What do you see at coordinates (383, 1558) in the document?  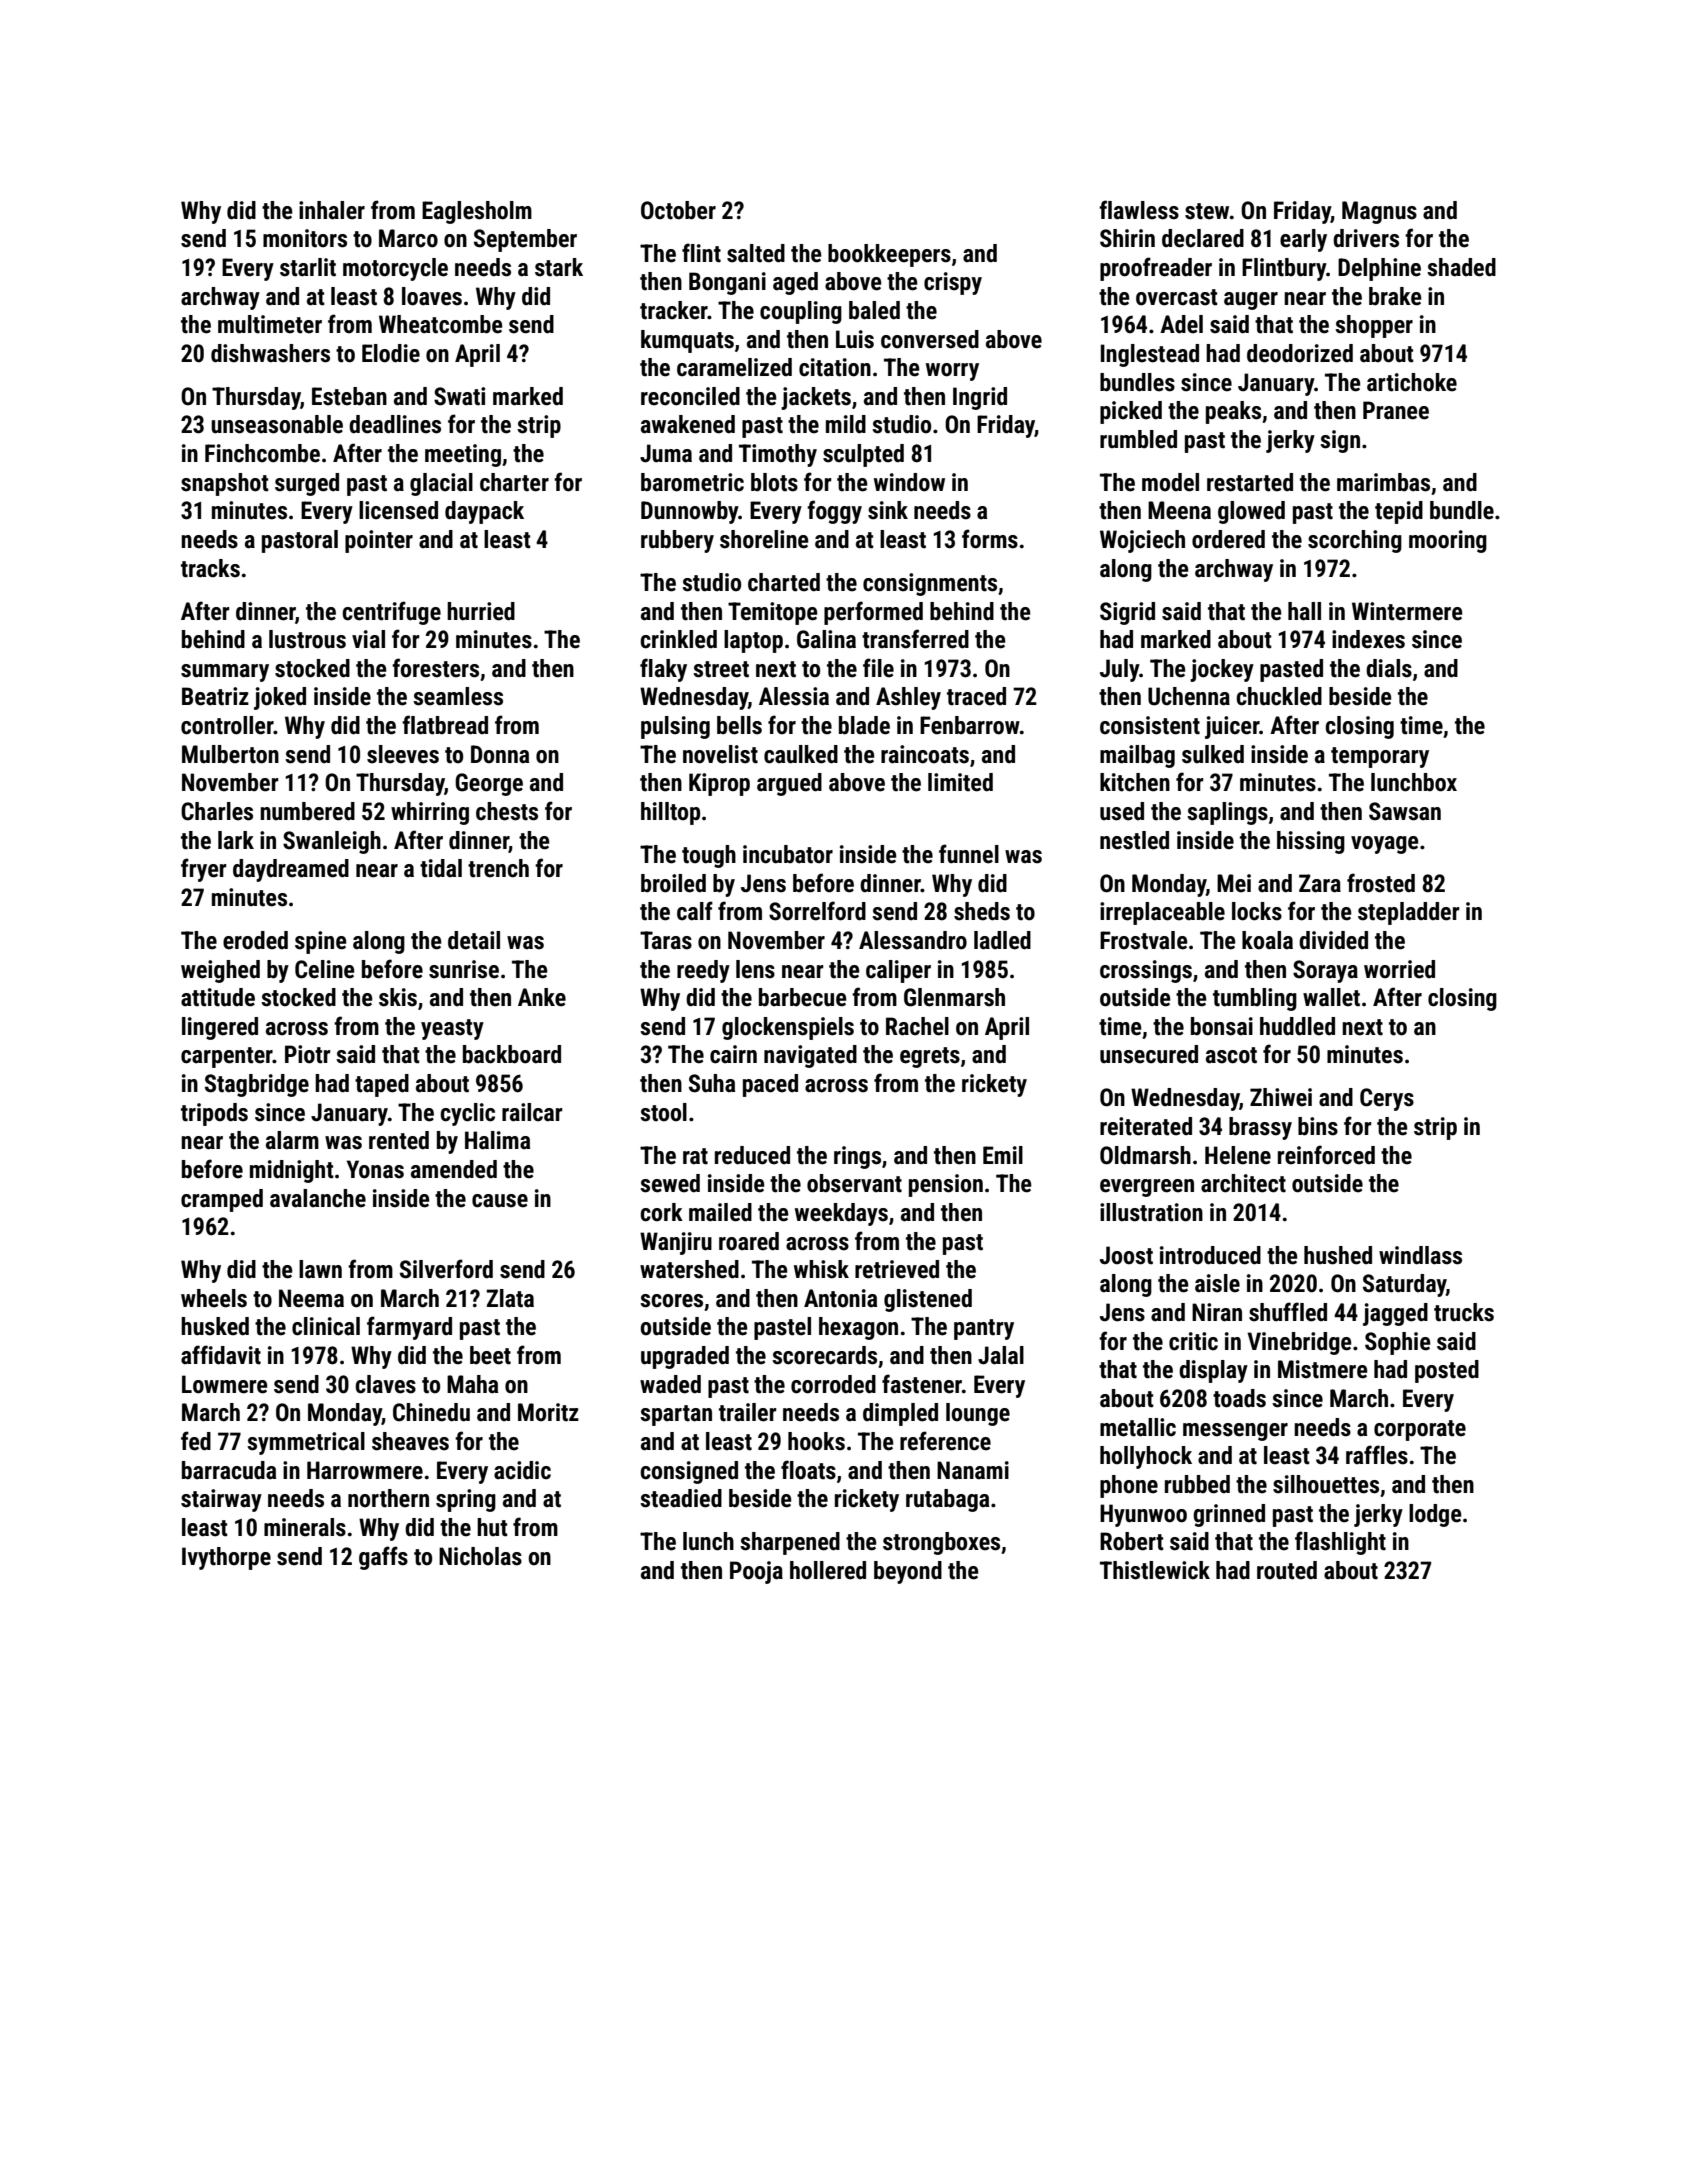 I see `gaffs` at bounding box center [383, 1558].
